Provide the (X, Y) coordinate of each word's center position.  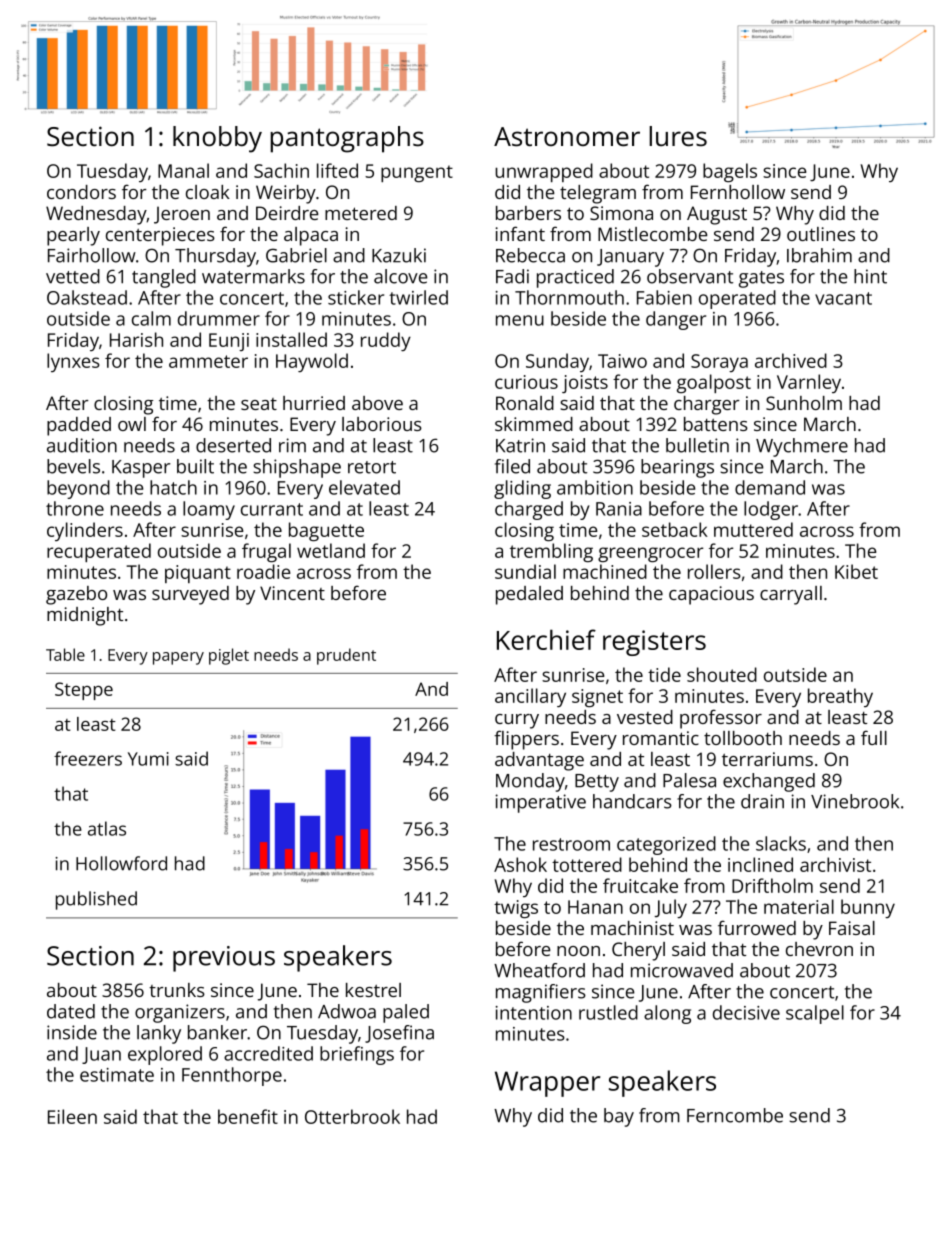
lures (678, 136)
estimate (117, 1075)
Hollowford (121, 863)
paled (406, 1013)
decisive (746, 1012)
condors (81, 192)
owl (132, 424)
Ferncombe (735, 1115)
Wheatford (539, 970)
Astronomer (567, 137)
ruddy (386, 341)
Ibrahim (819, 255)
